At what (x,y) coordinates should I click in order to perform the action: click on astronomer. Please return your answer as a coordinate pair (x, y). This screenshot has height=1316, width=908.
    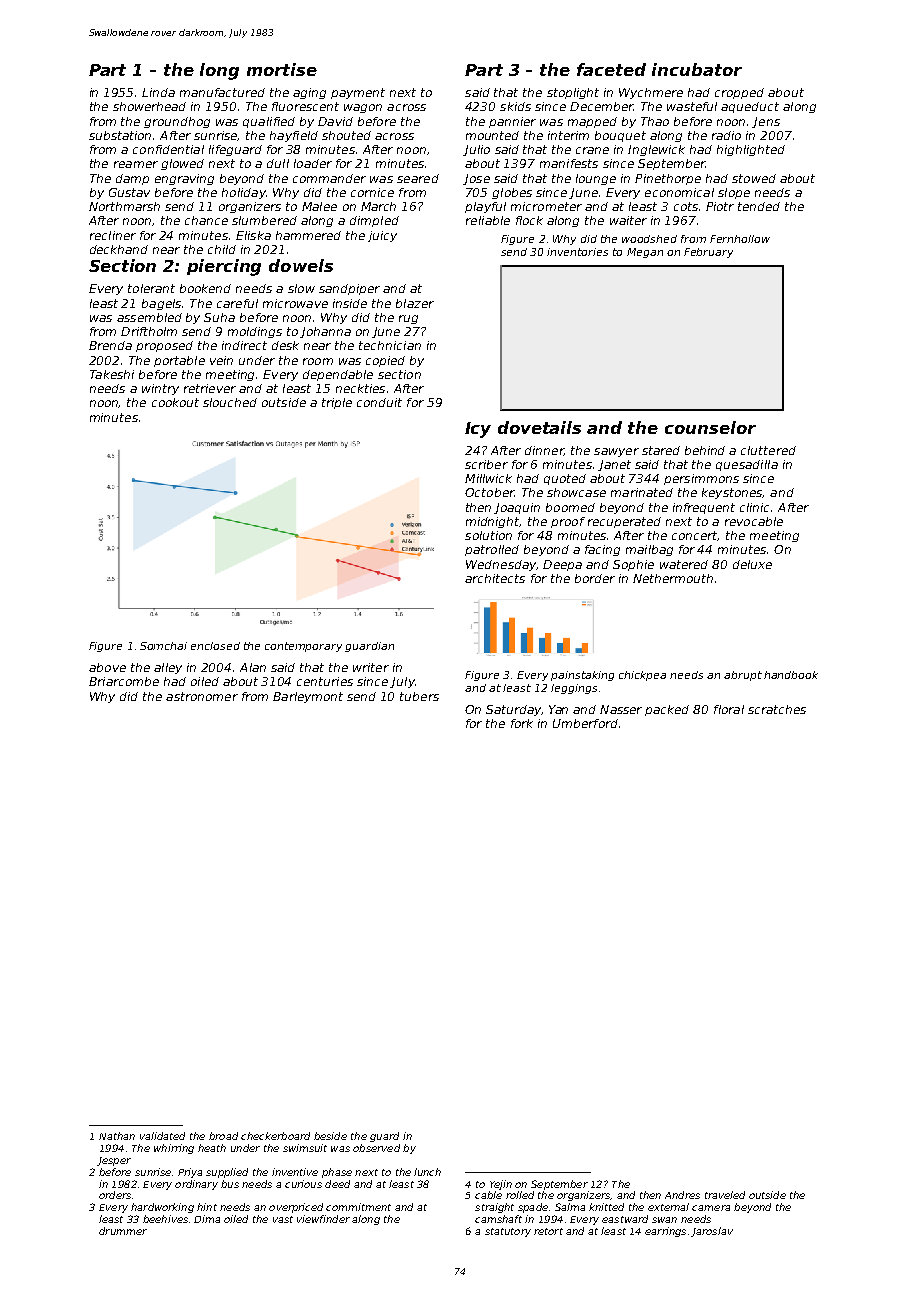
    Looking at the image, I should click on (202, 696).
